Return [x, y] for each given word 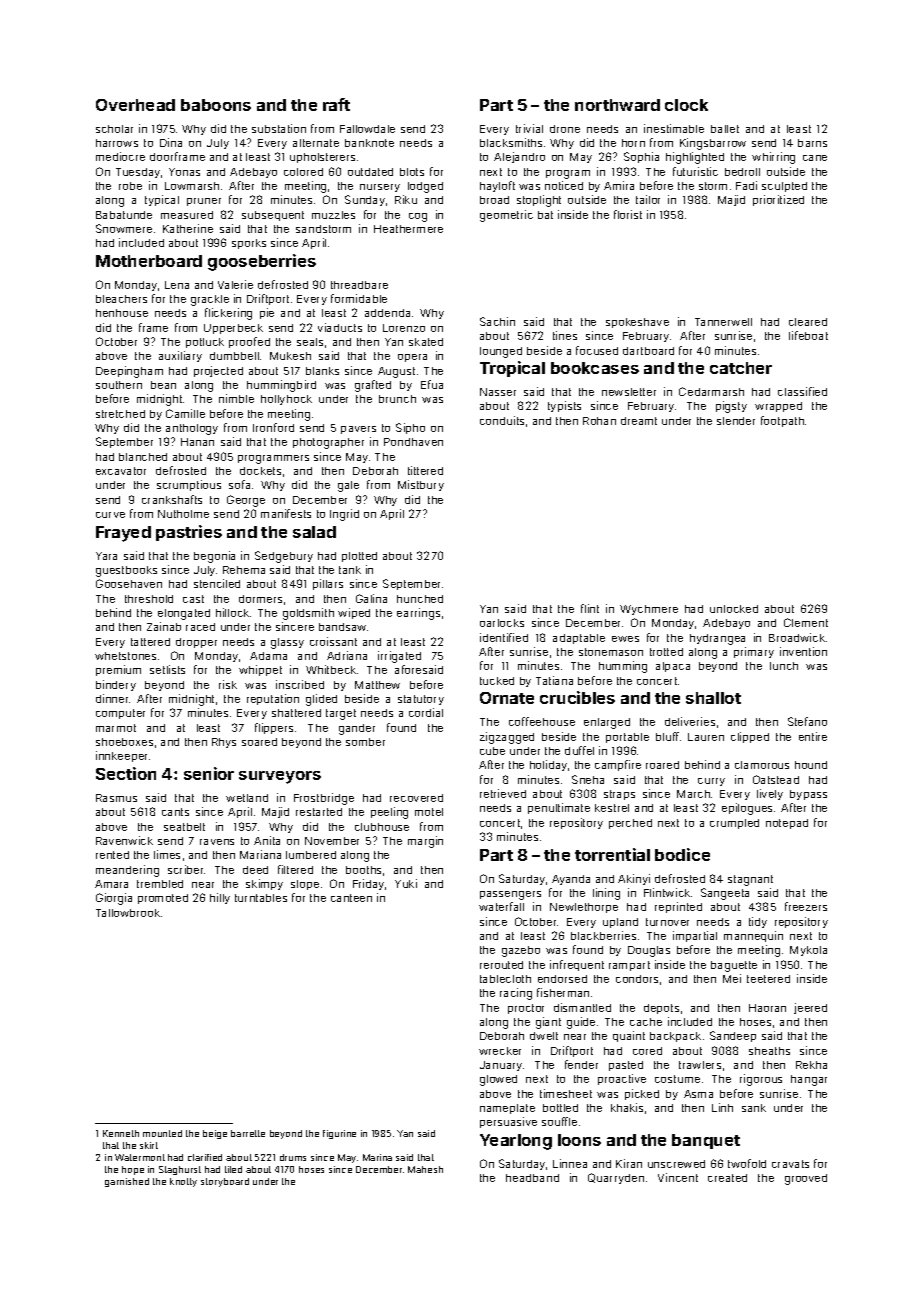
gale [348, 486]
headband [532, 1178]
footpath [782, 421]
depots [661, 1009]
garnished [127, 1182]
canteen [351, 898]
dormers [260, 599]
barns [812, 143]
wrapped [778, 407]
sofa [239, 484]
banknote [369, 143]
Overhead [135, 105]
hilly [220, 898]
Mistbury [421, 485]
